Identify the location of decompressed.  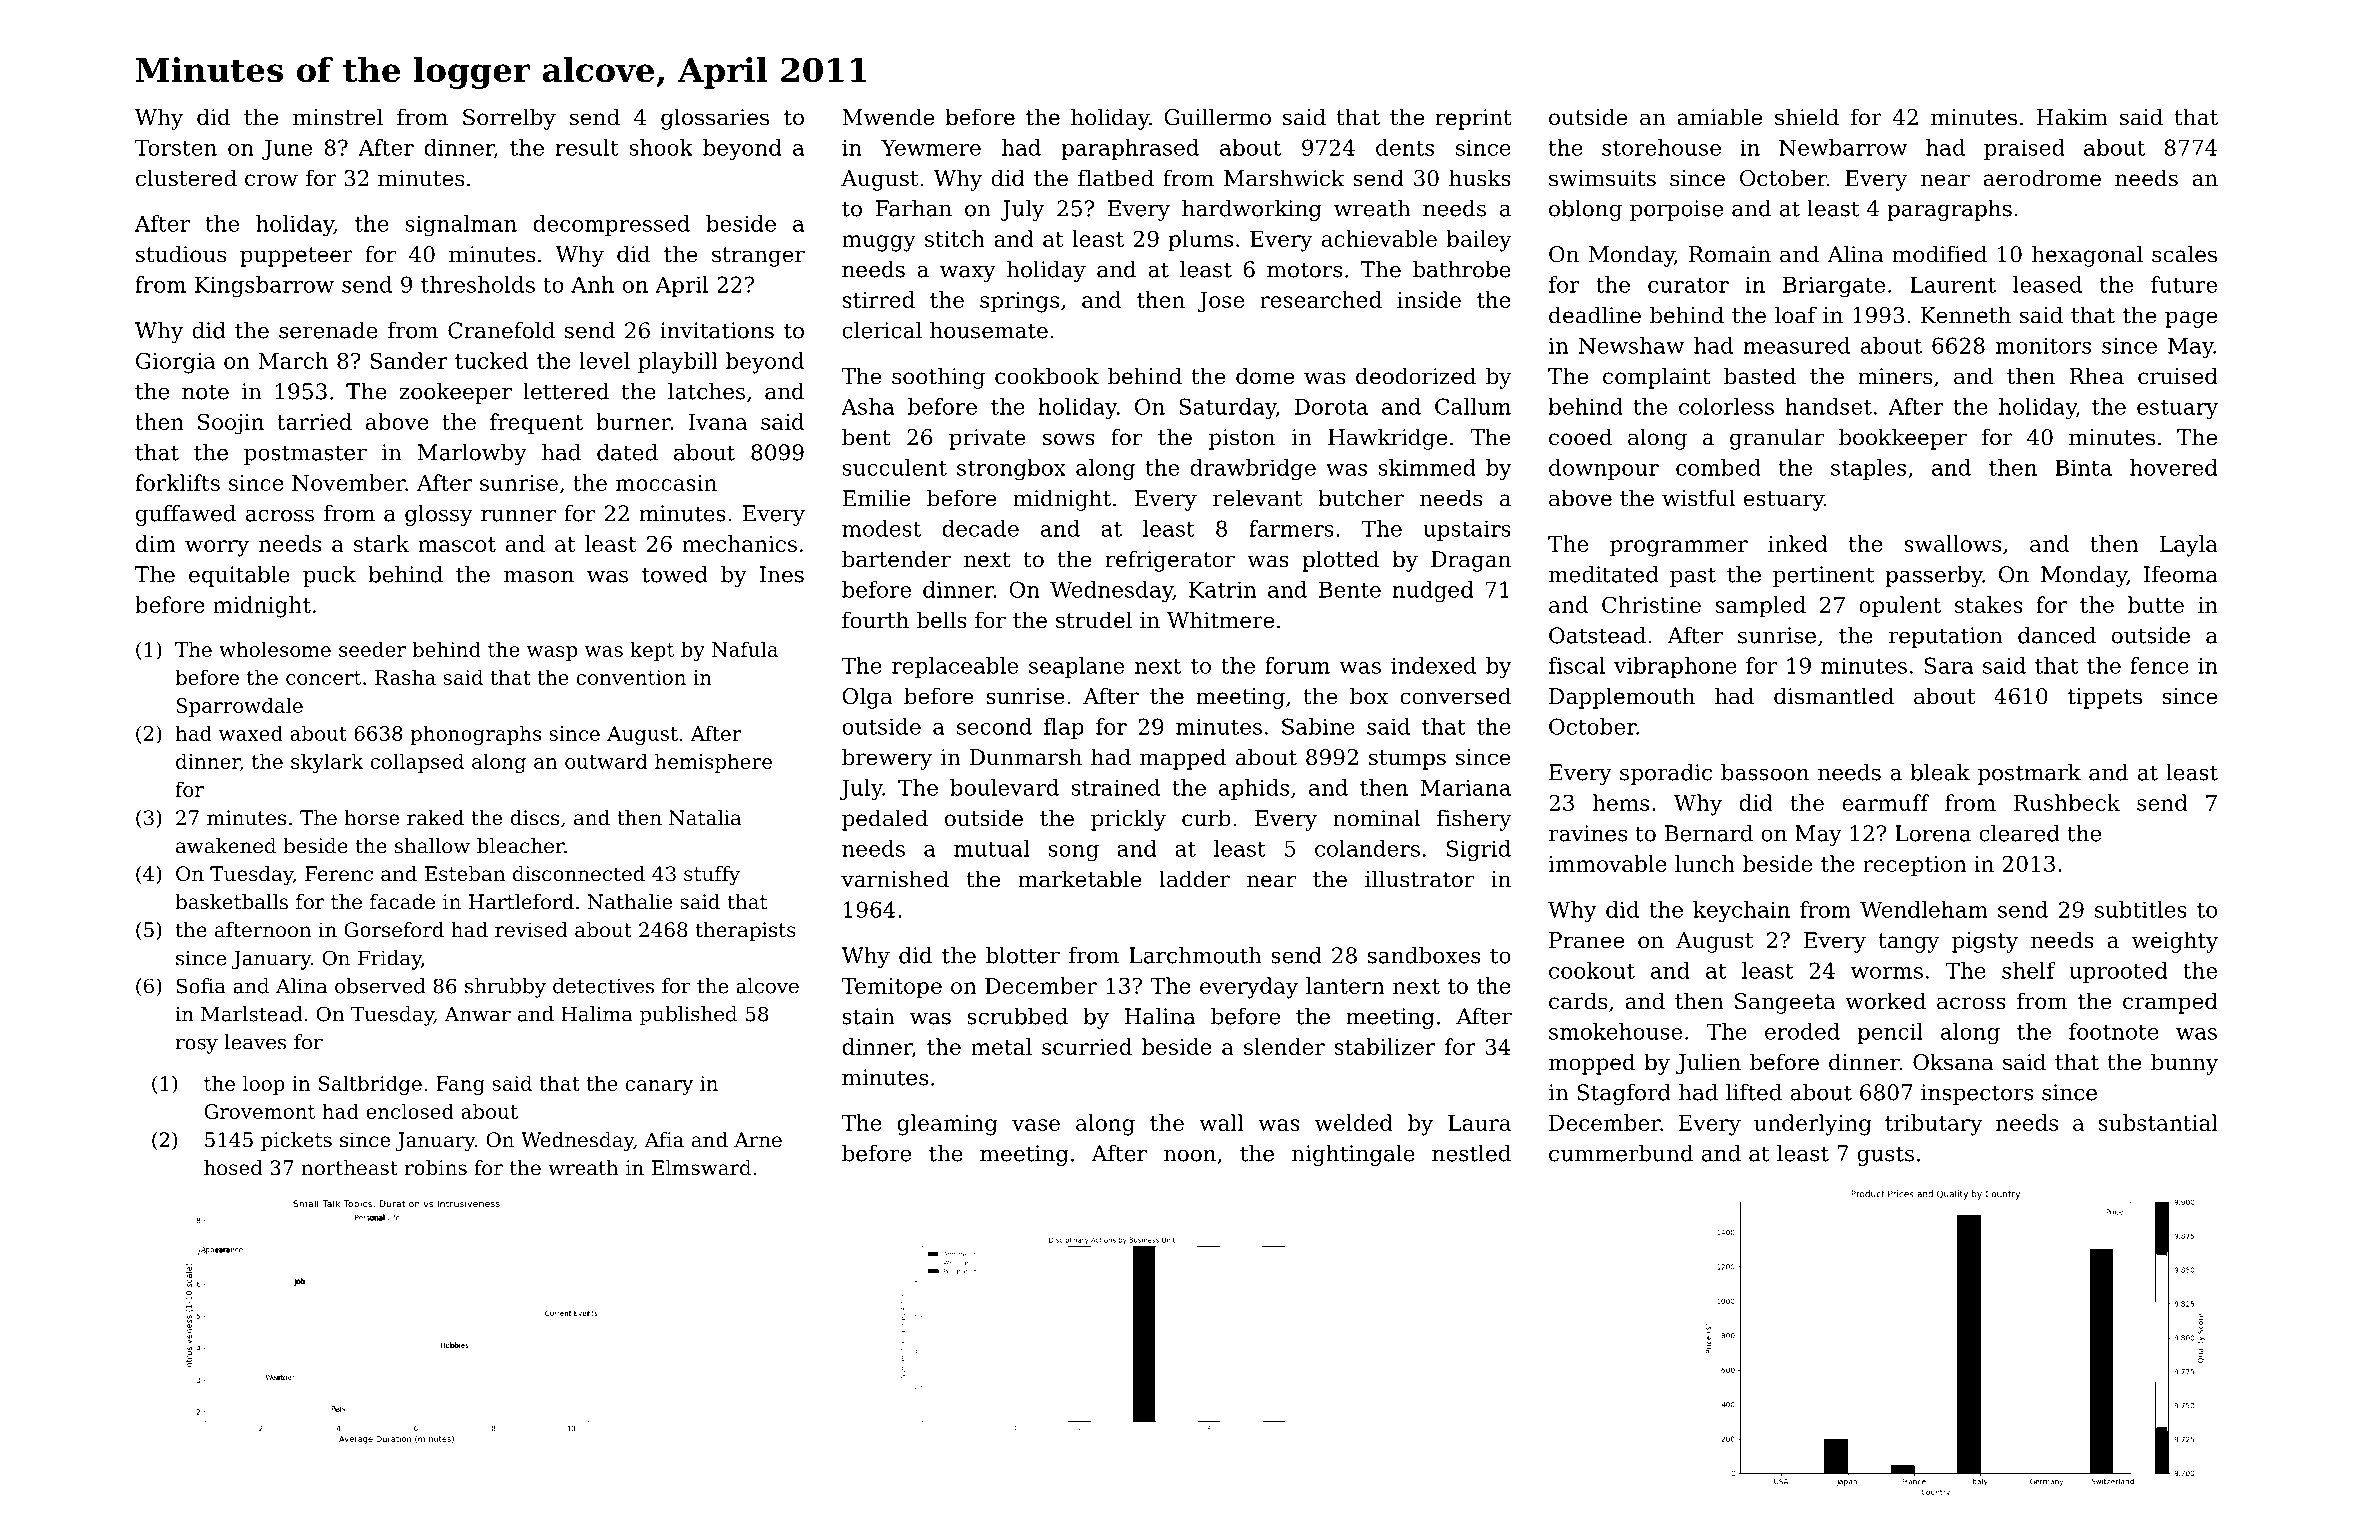
(611, 225).
